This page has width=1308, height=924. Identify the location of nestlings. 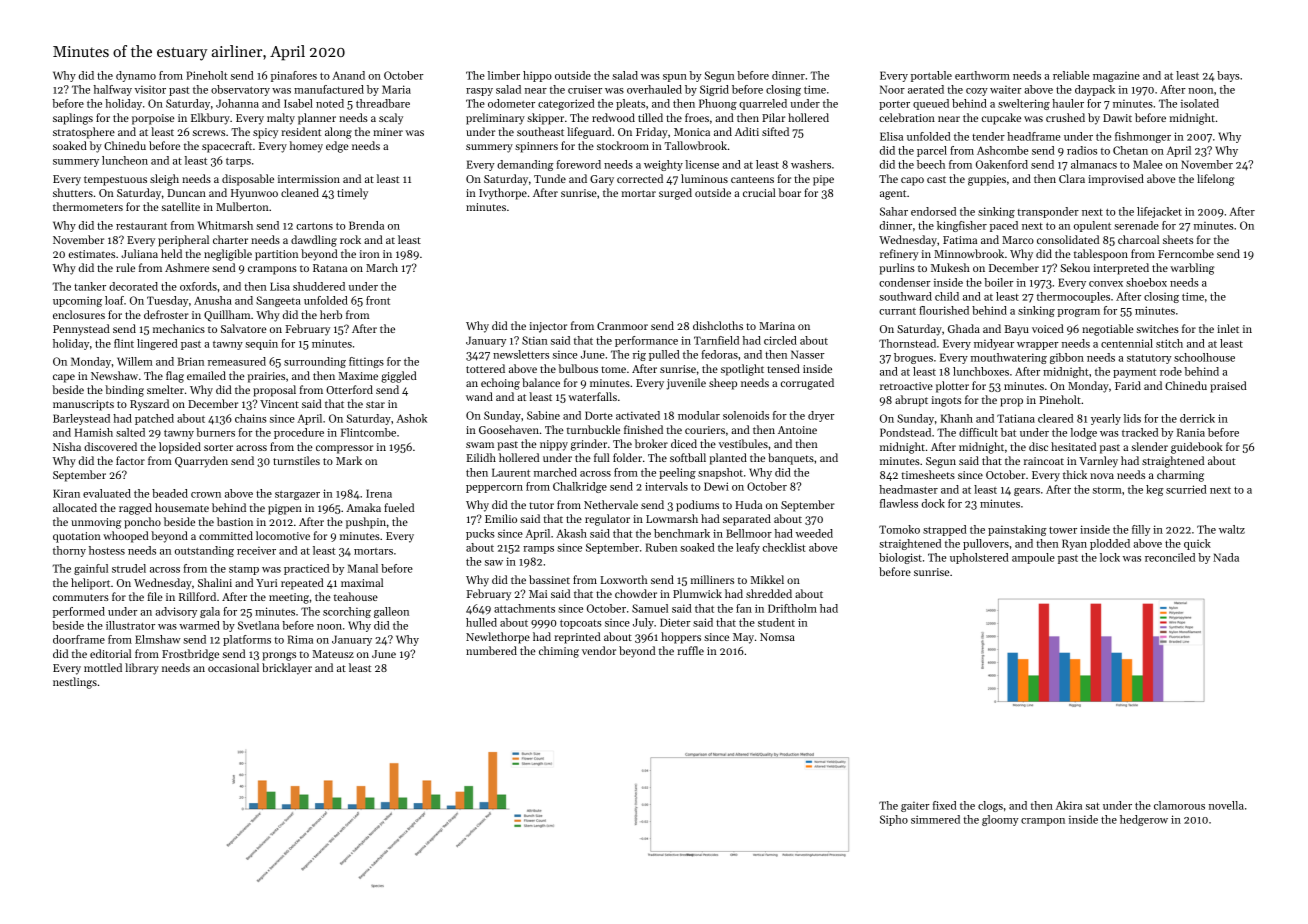
(75, 683).
